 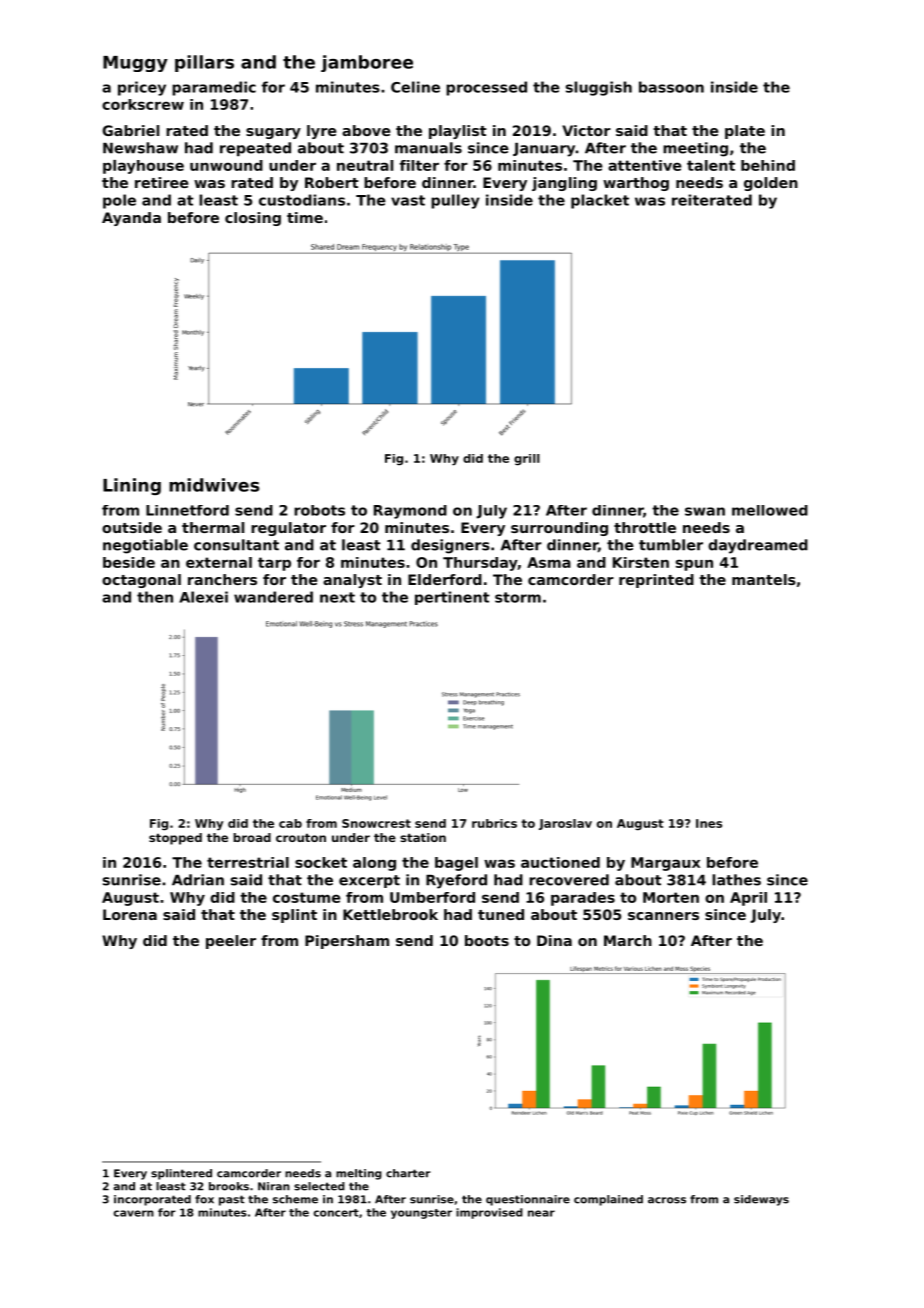 I want to click on surrounding, so click(x=559, y=529).
